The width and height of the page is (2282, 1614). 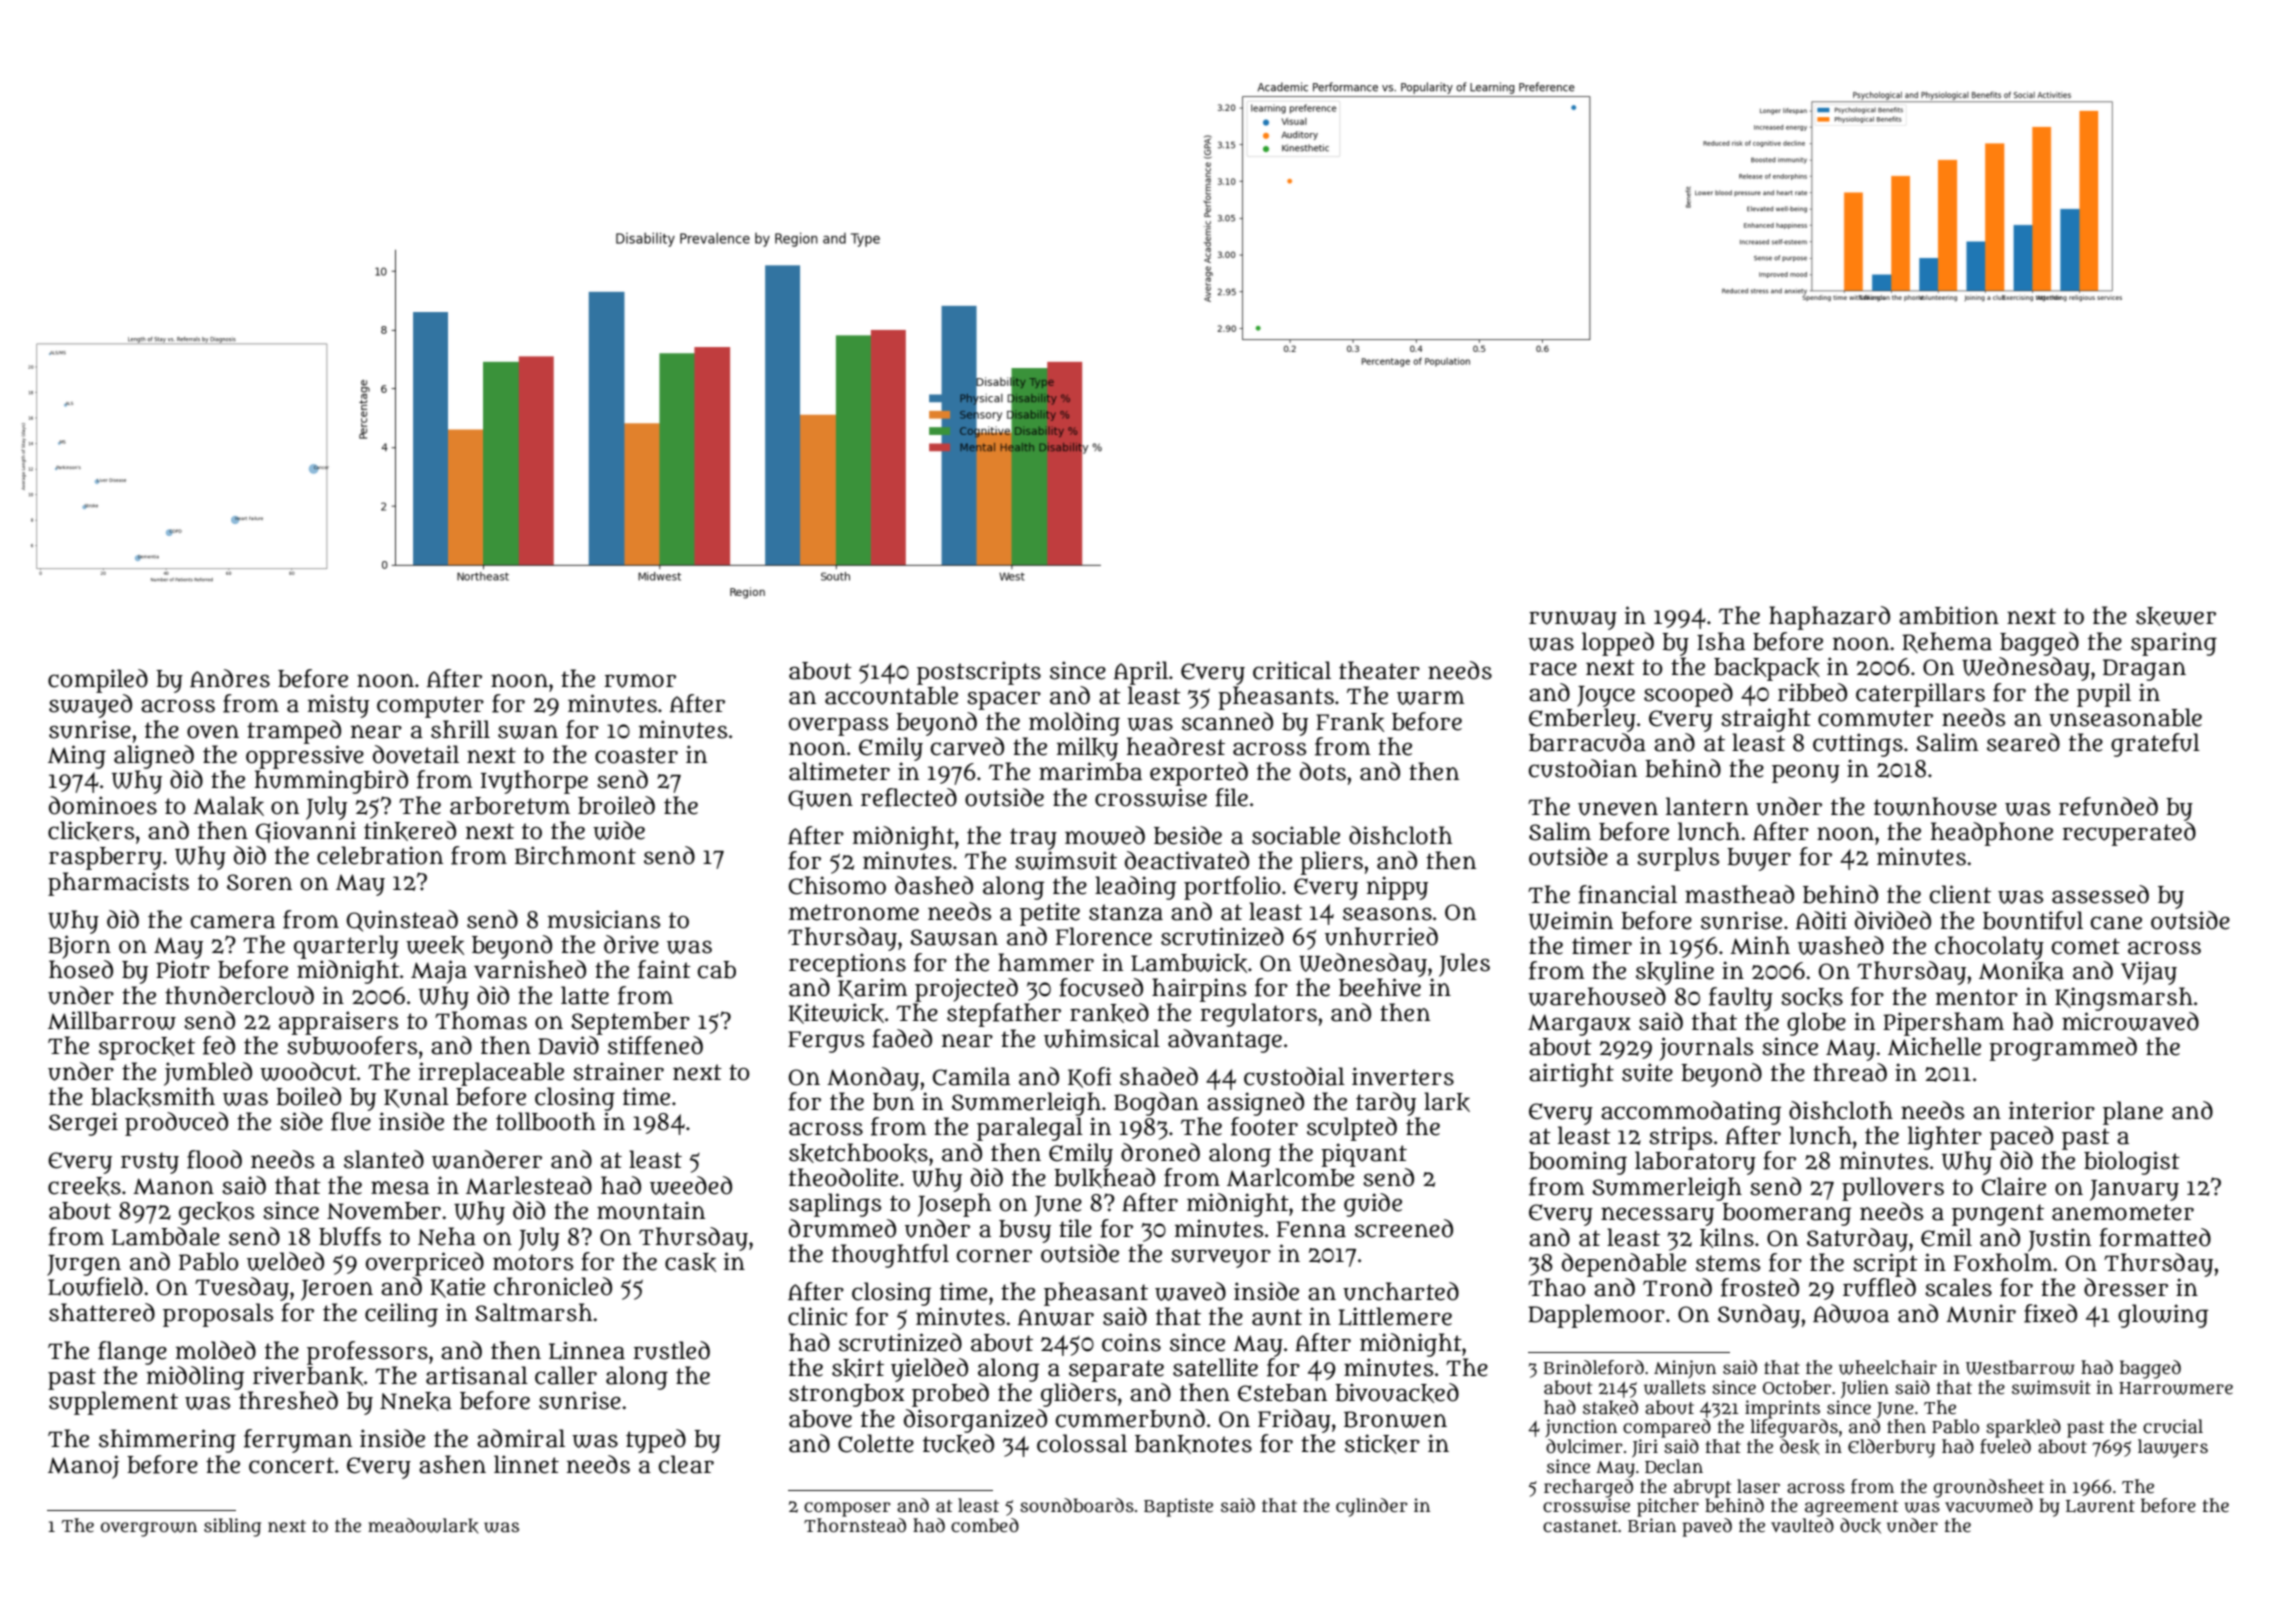 What do you see at coordinates (1004, 1015) in the page?
I see `stepfather` at bounding box center [1004, 1015].
